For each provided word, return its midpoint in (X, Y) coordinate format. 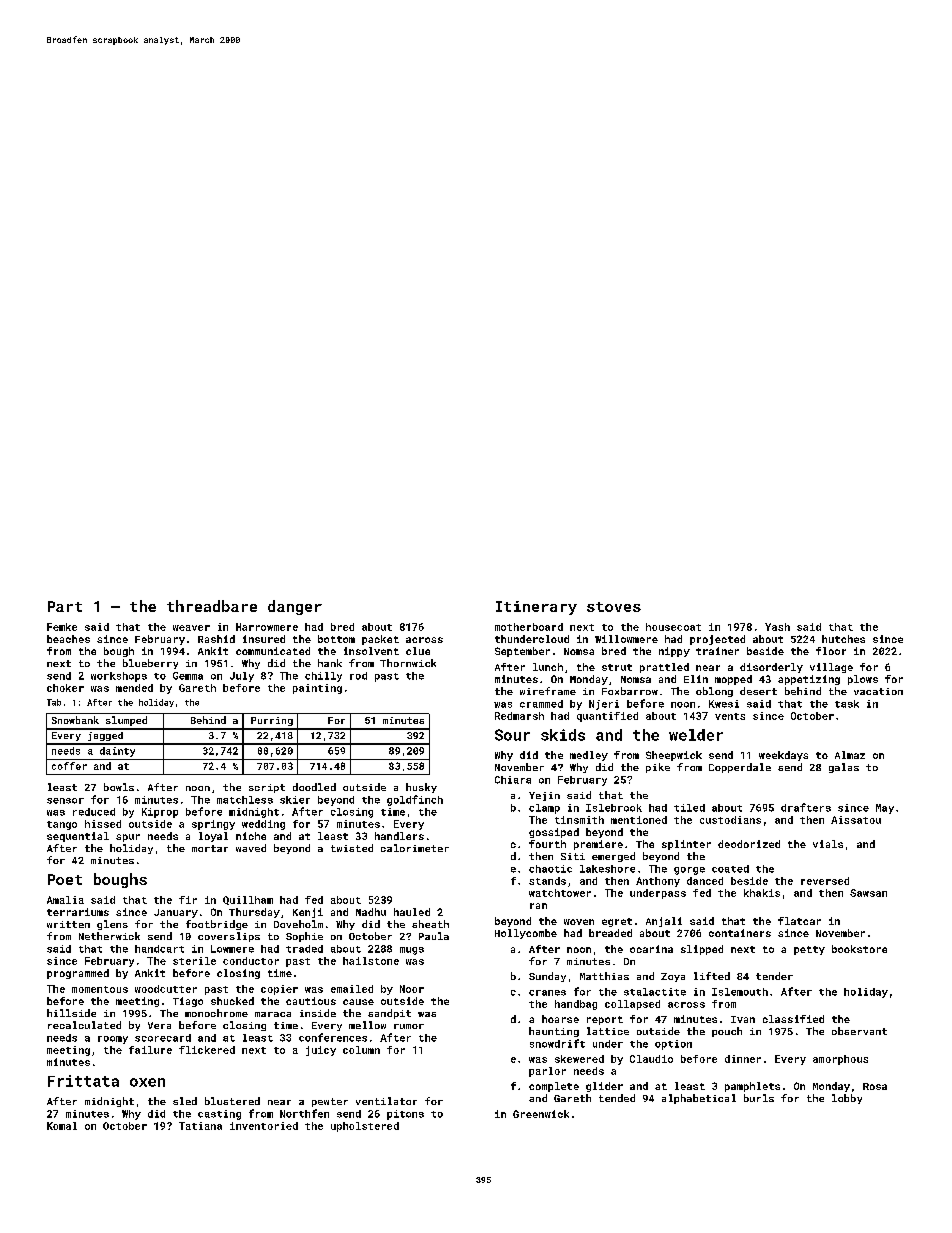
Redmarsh (519, 716)
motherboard (529, 627)
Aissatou (856, 820)
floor (831, 651)
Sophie (304, 937)
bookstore (859, 949)
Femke (62, 627)
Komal (62, 1126)
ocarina (651, 949)
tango (62, 825)
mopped (733, 680)
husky (421, 788)
